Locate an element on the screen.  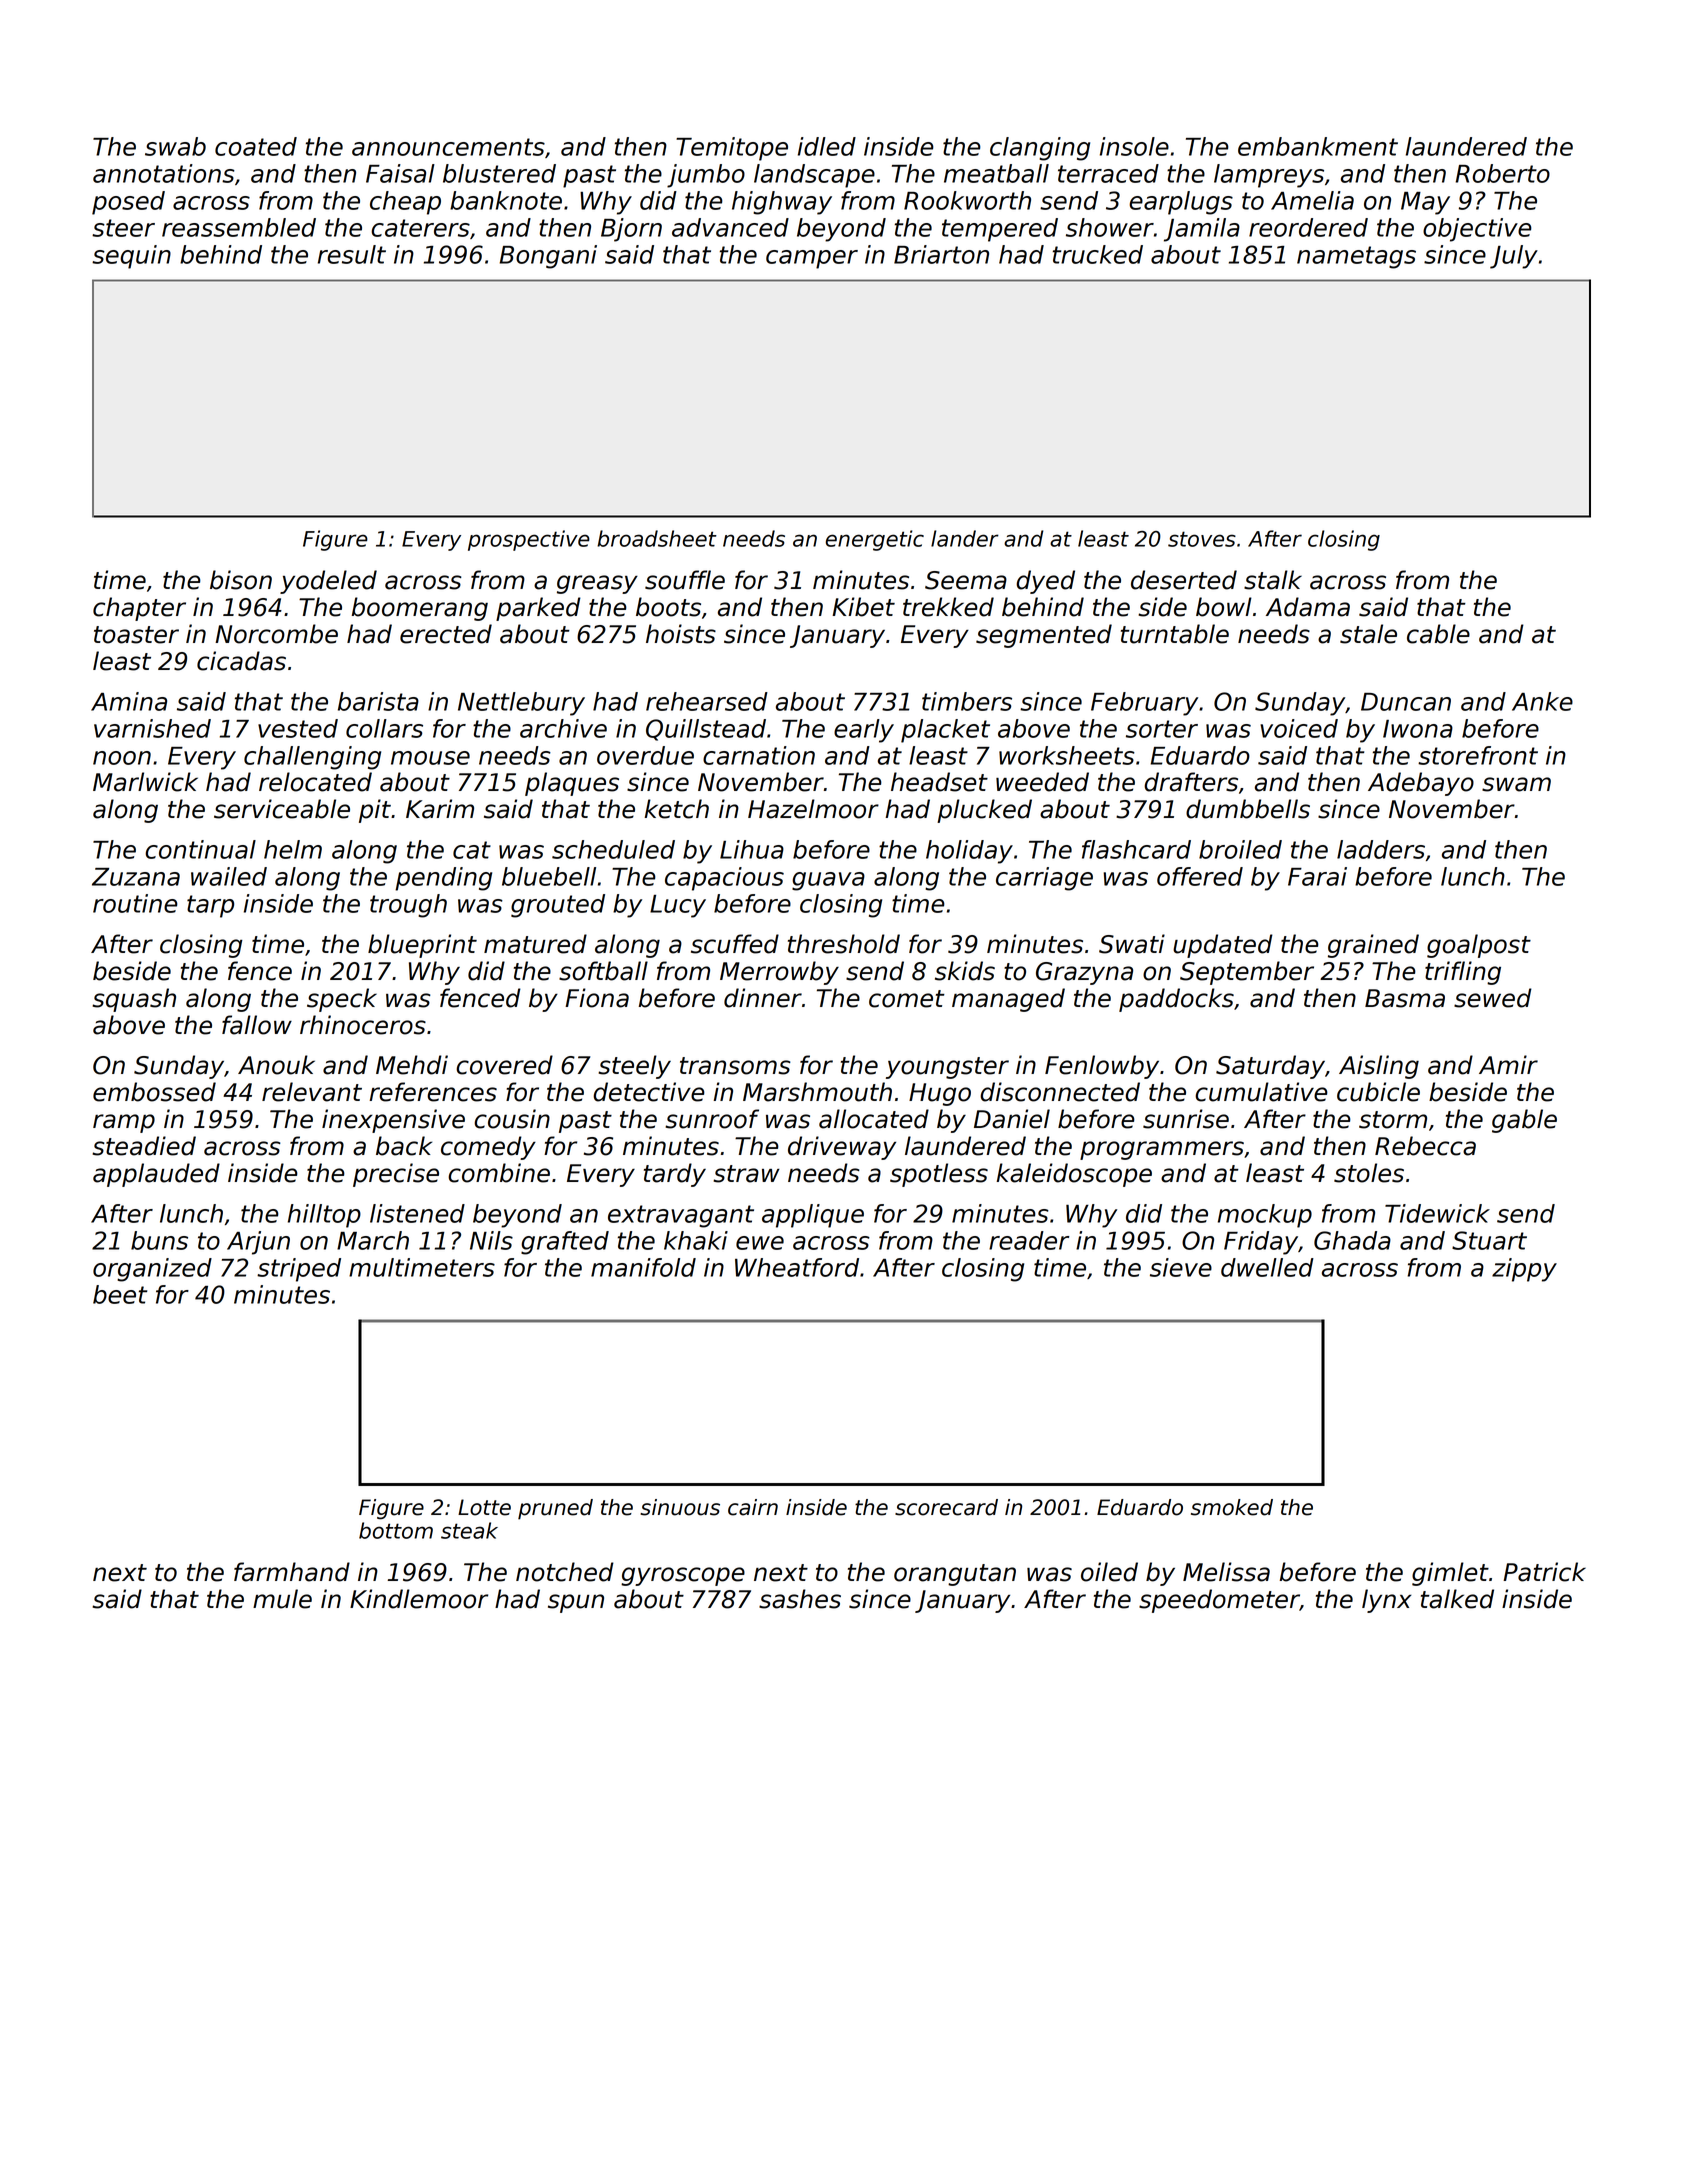
Arjun is located at coordinates (258, 1243).
